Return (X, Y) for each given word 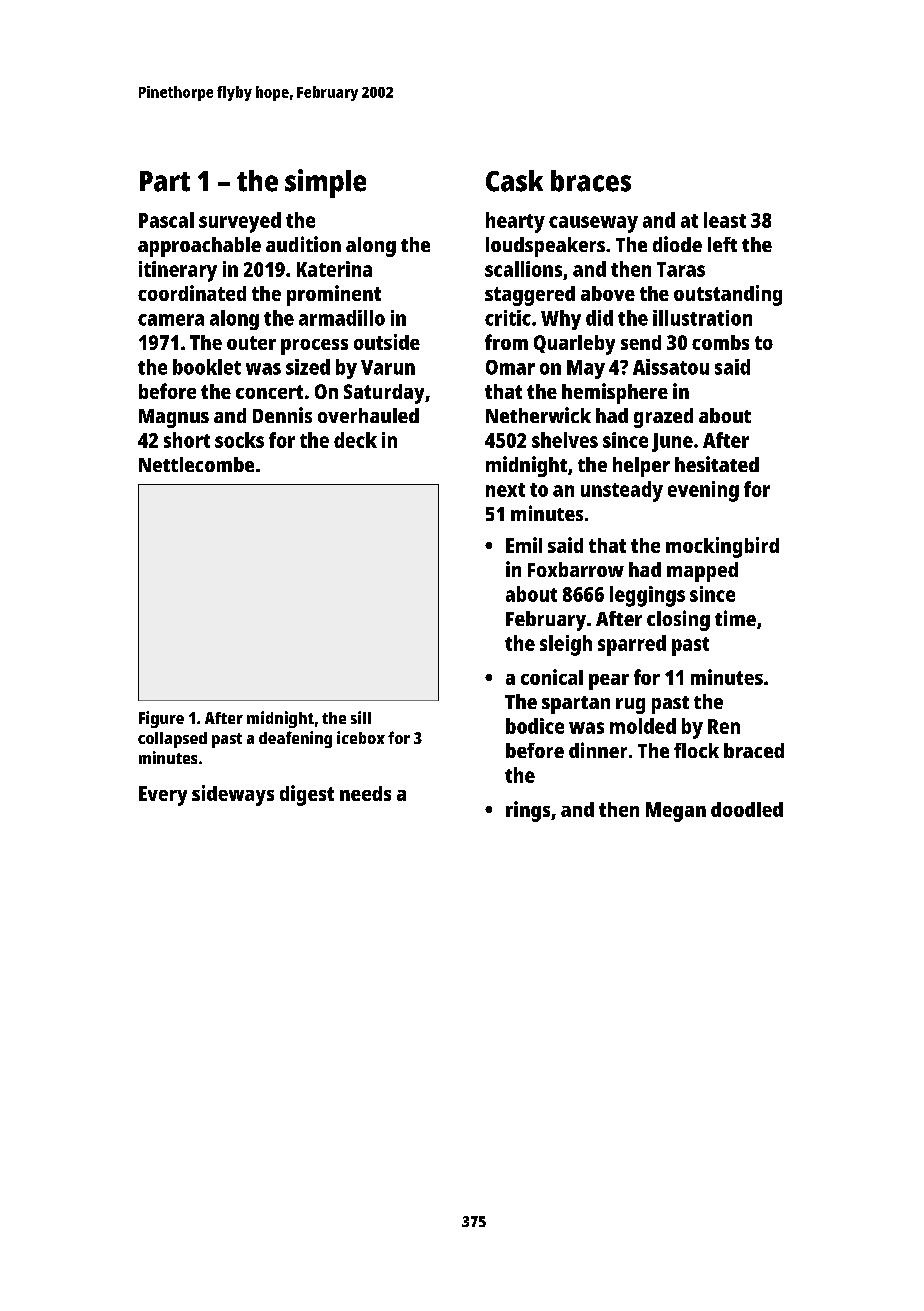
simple (325, 183)
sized (308, 367)
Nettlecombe (196, 464)
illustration (702, 318)
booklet (207, 367)
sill (361, 717)
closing (678, 620)
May (586, 369)
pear (609, 682)
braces (591, 181)
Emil (524, 545)
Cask (514, 181)
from (506, 342)
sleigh (566, 645)
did (599, 318)
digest (307, 795)
